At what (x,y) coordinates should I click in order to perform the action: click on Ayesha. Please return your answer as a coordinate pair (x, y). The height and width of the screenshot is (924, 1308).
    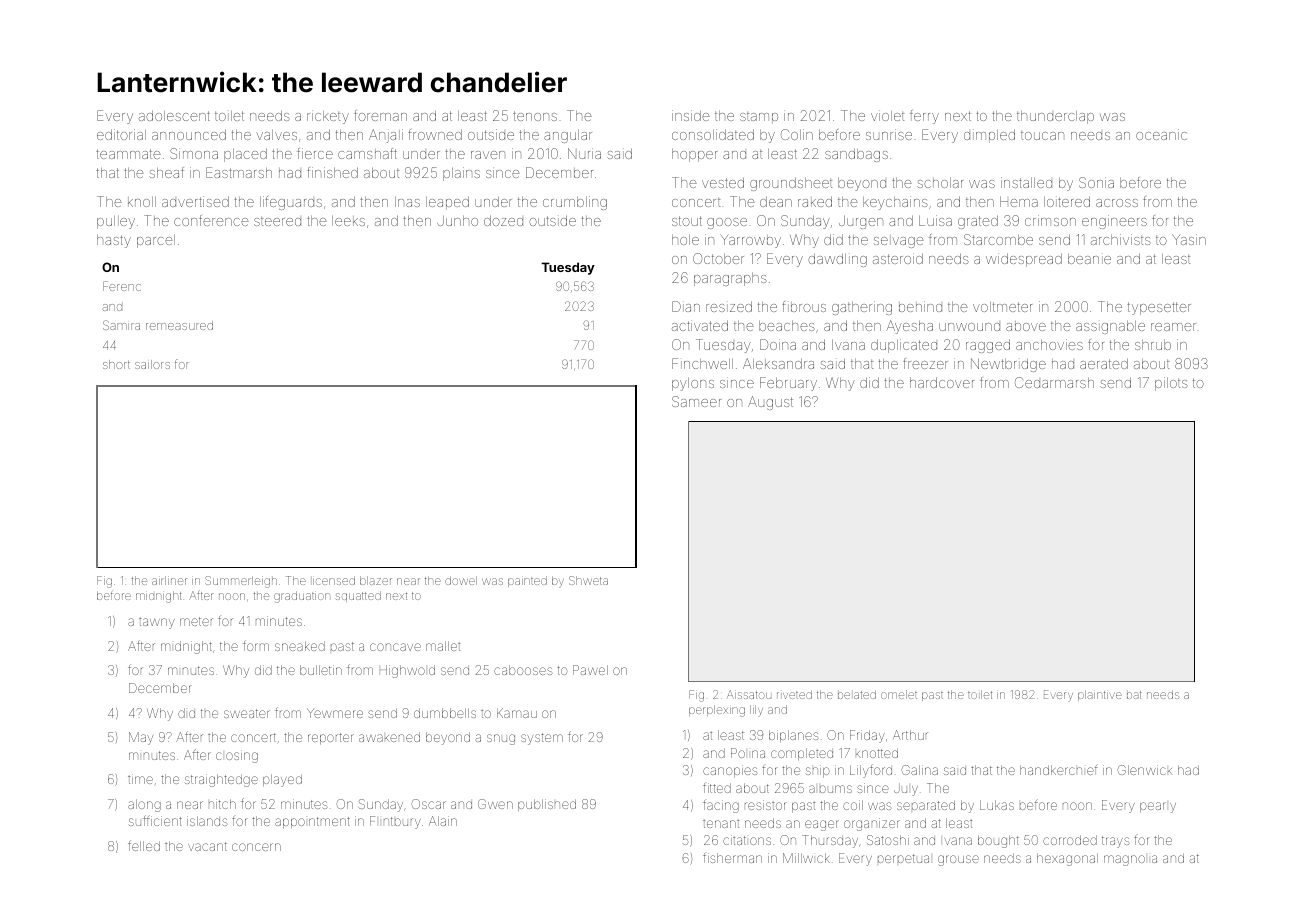
    Looking at the image, I should click on (909, 327).
